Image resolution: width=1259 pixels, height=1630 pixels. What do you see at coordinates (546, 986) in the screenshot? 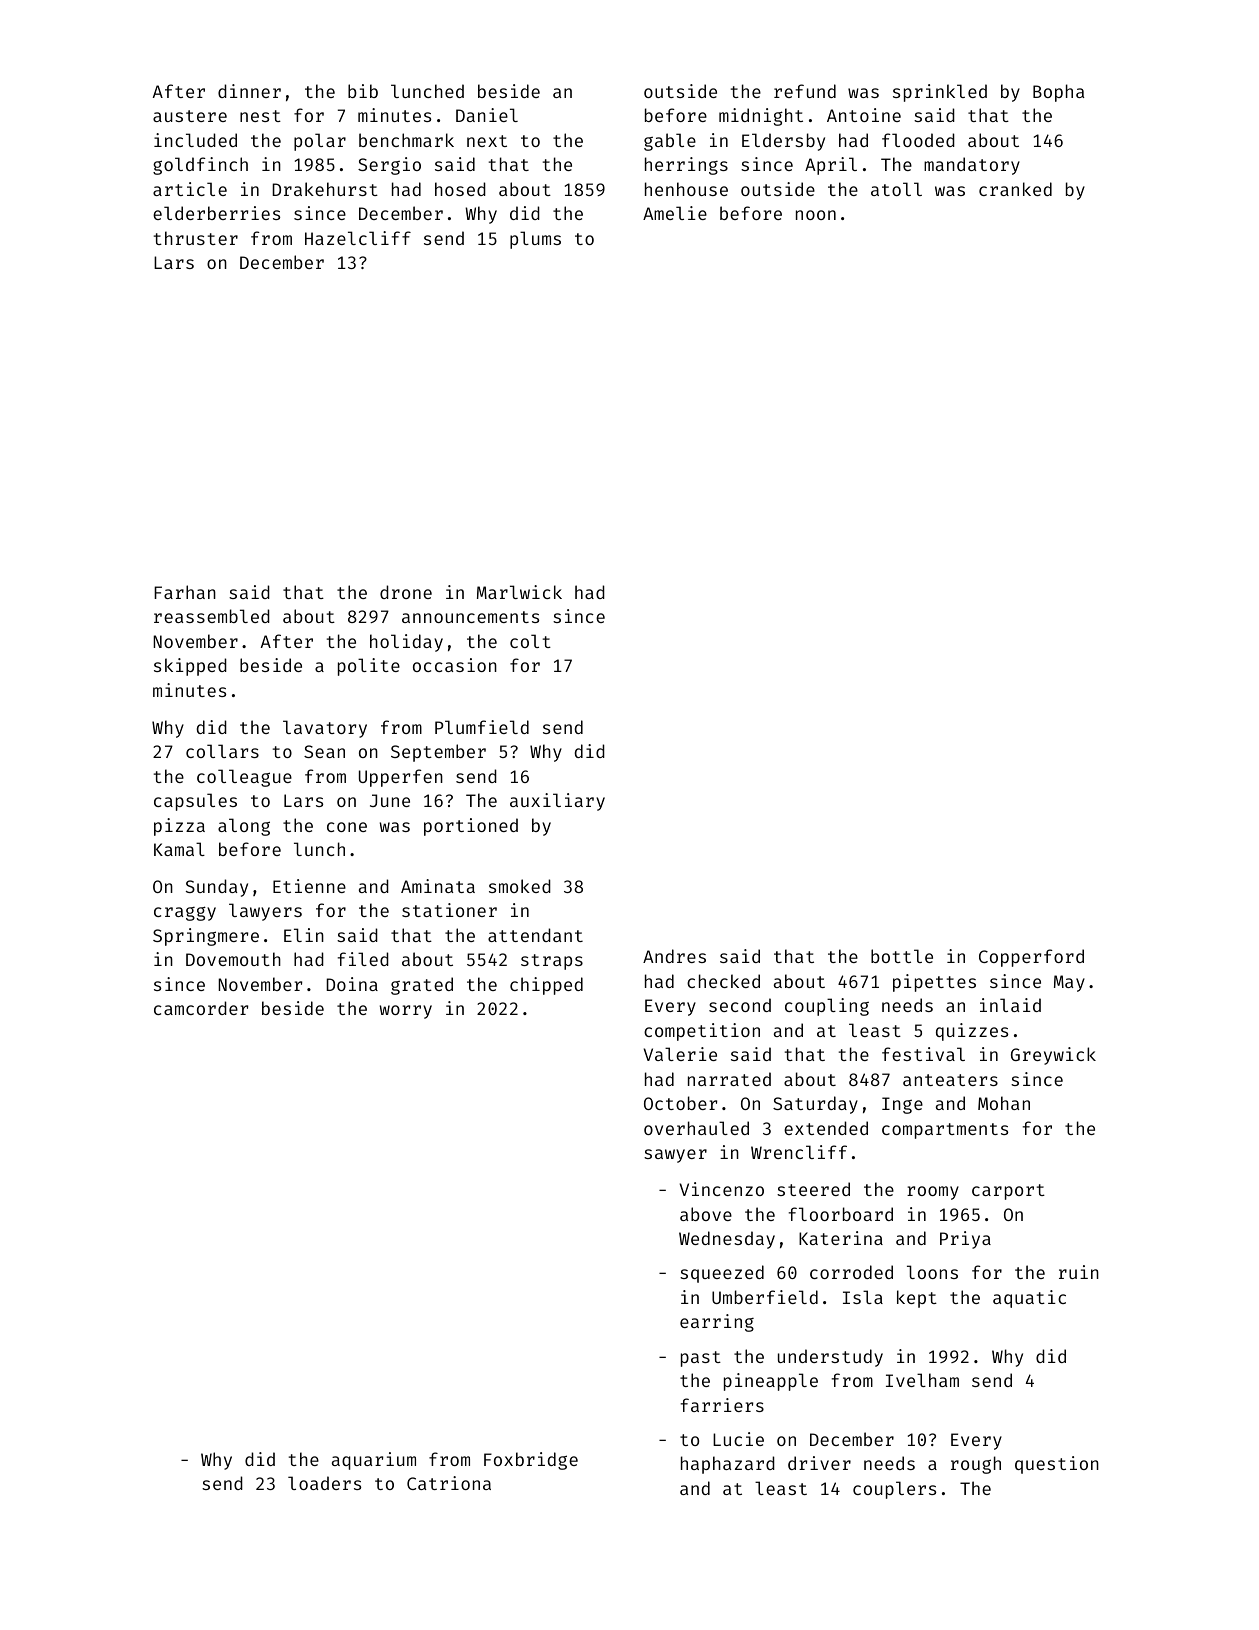
I see `chipped` at bounding box center [546, 986].
